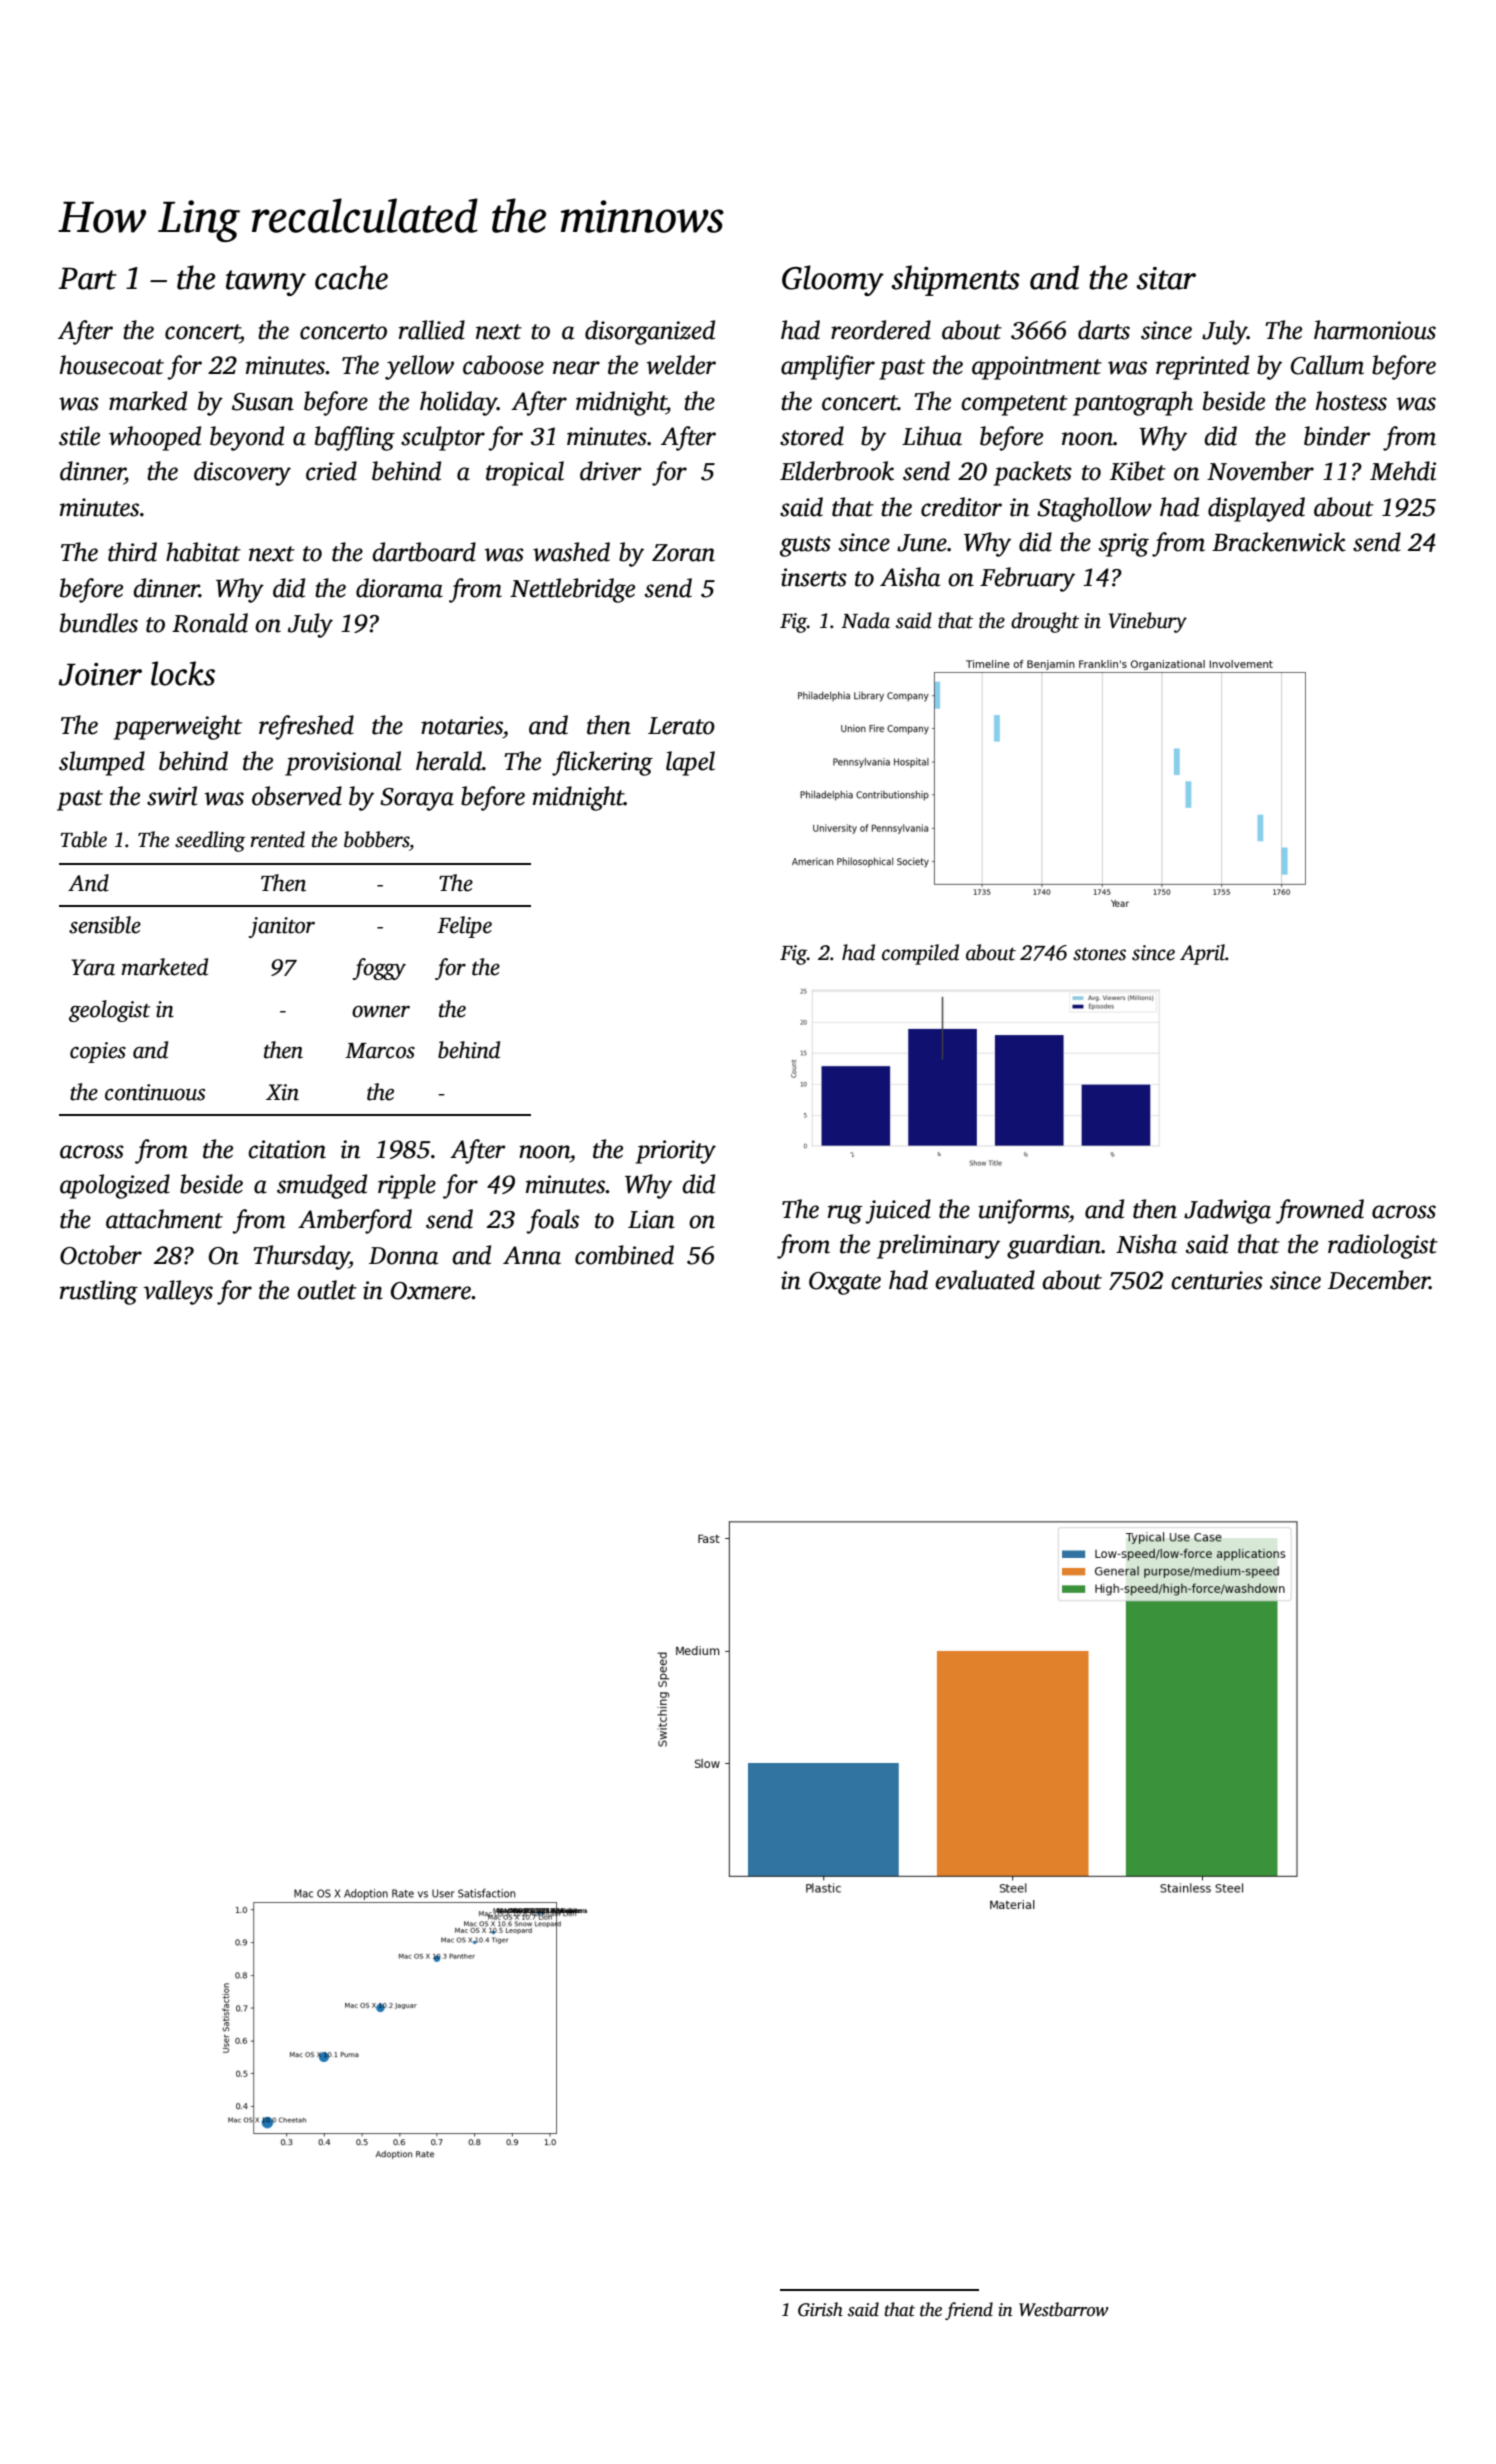  I want to click on friend, so click(969, 2311).
